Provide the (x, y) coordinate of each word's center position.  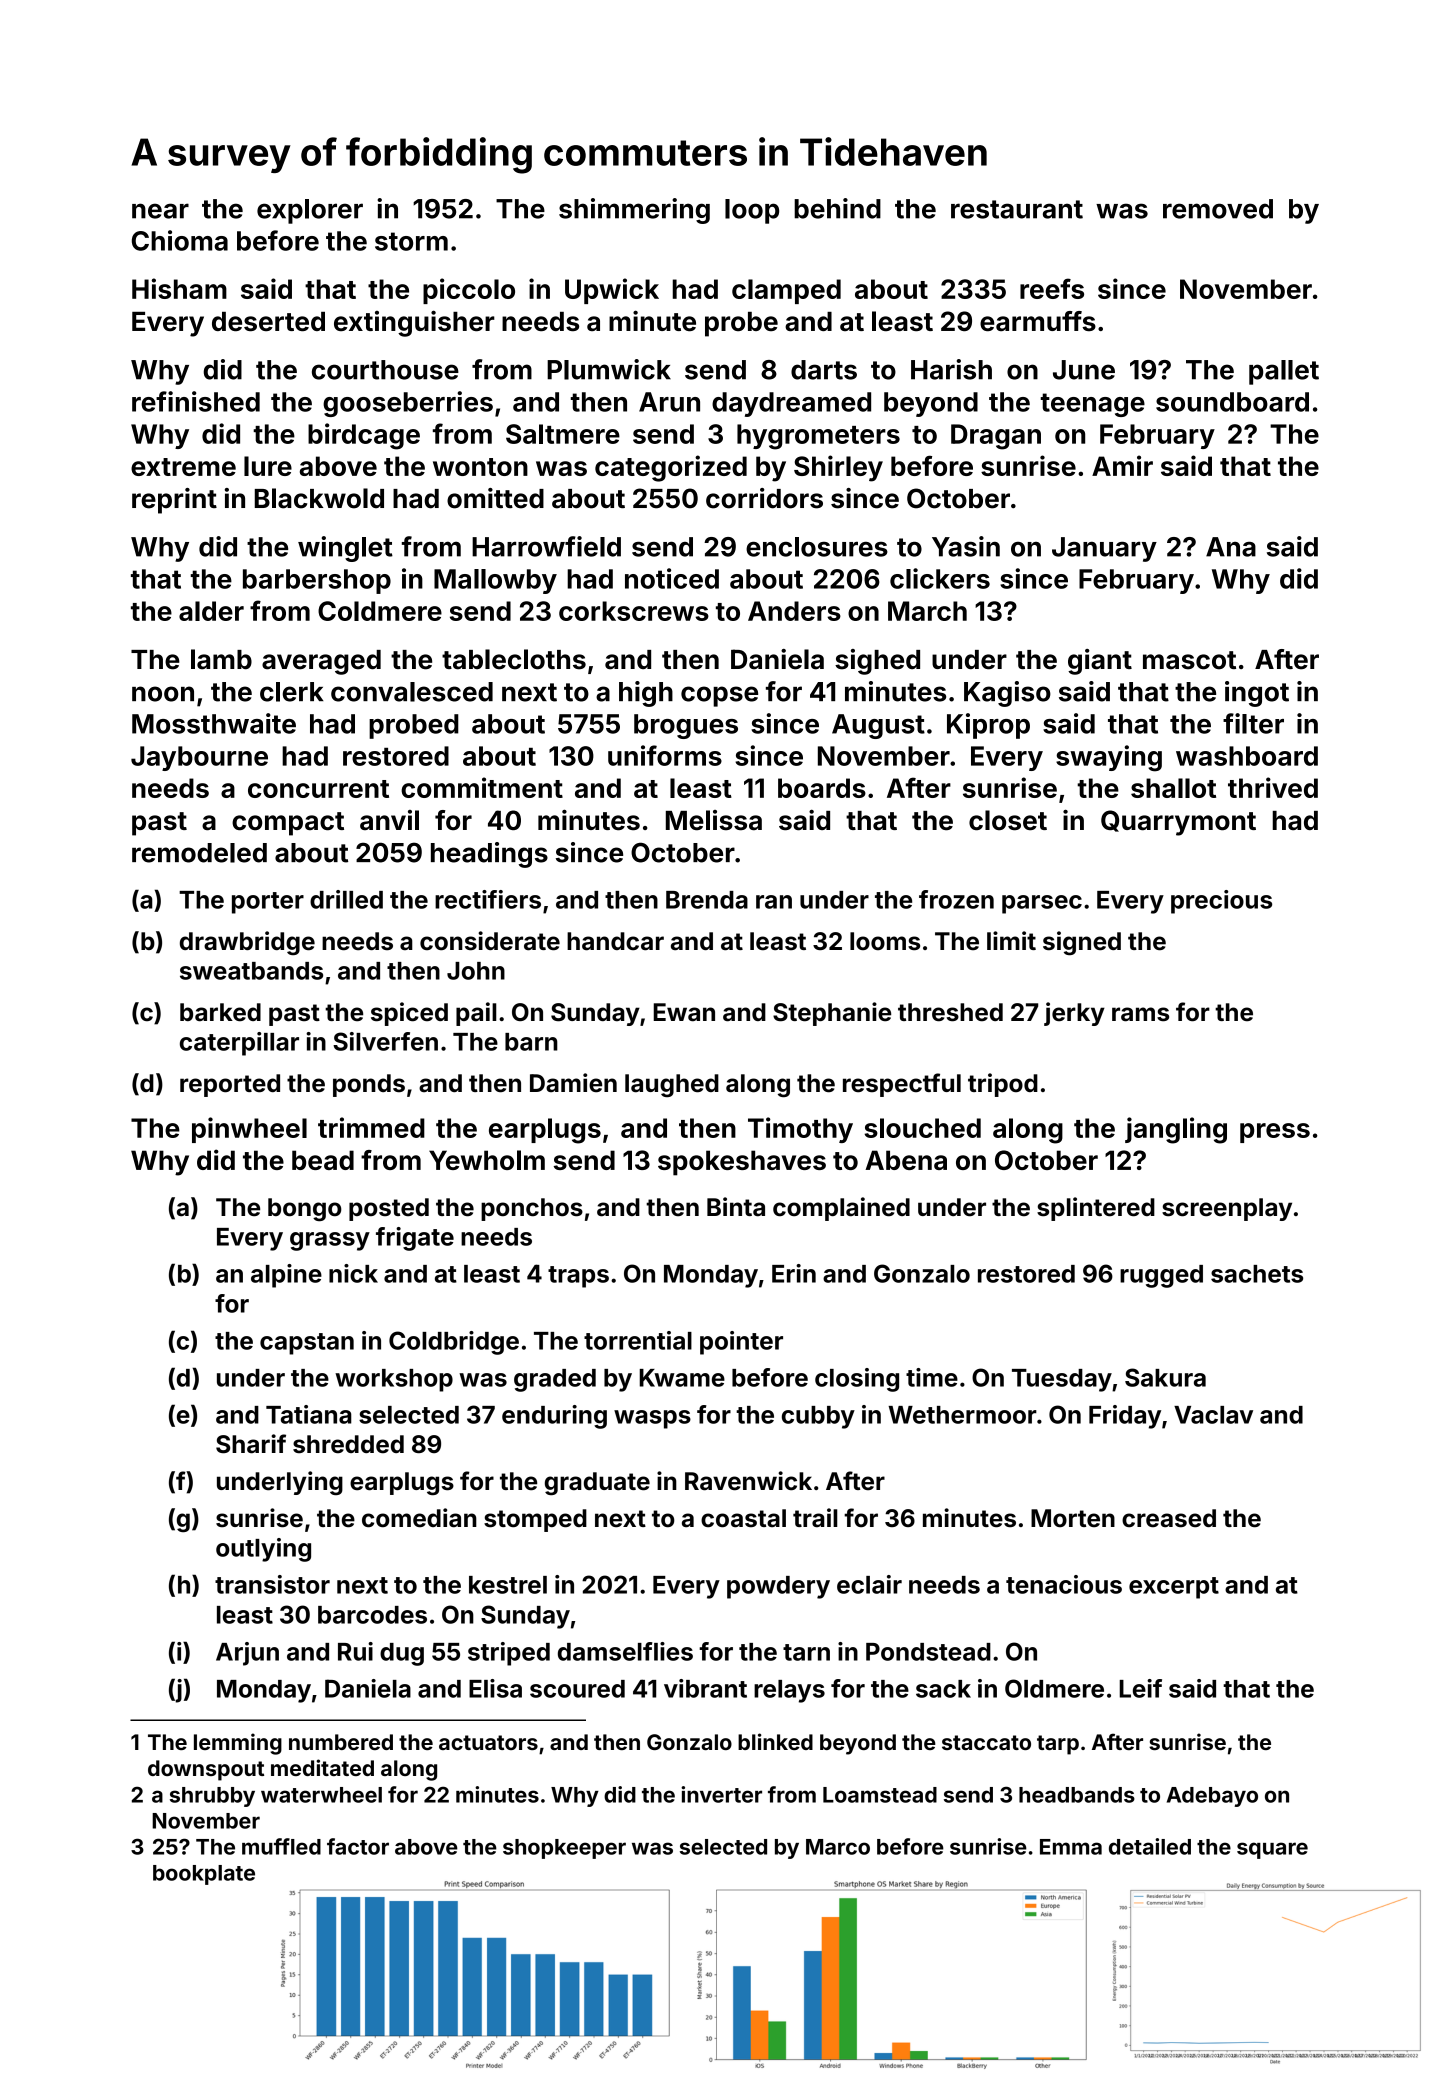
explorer (310, 211)
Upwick (612, 291)
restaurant (1017, 209)
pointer (741, 1343)
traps (578, 1277)
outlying (263, 1550)
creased (1169, 1518)
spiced (409, 1014)
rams (1140, 1014)
